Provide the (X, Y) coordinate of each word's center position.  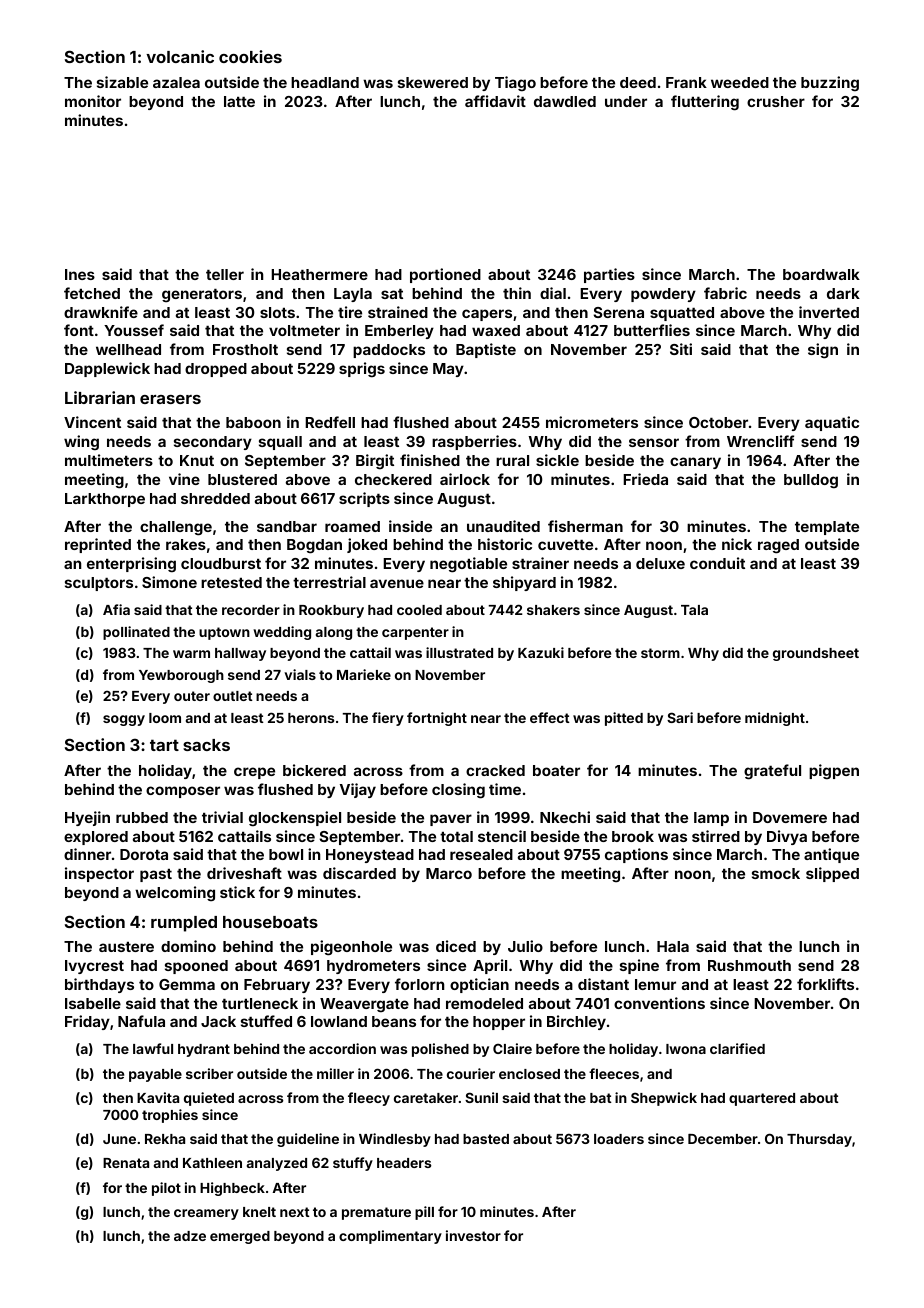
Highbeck (232, 1189)
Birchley (576, 1022)
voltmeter (304, 330)
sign (823, 351)
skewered (433, 82)
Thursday (819, 1140)
